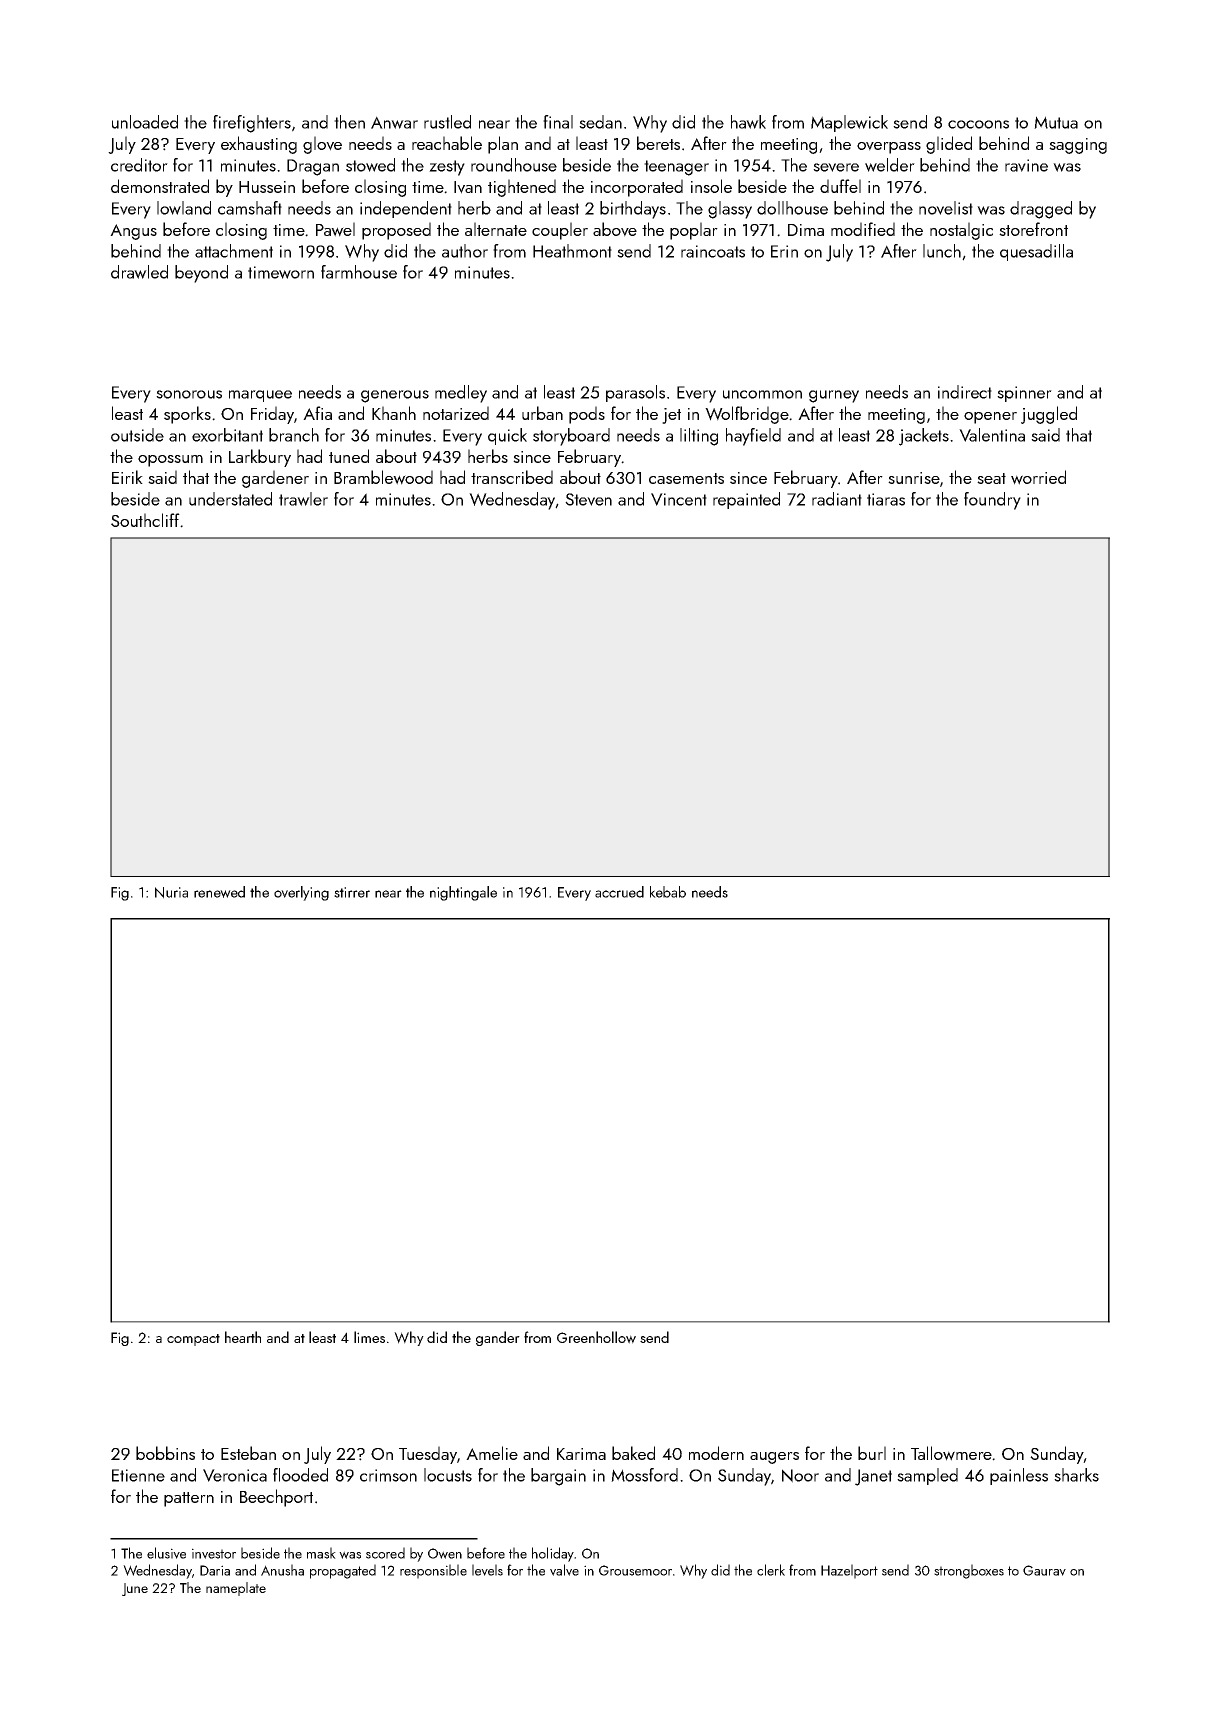  What do you see at coordinates (588, 499) in the screenshot?
I see `Steven` at bounding box center [588, 499].
